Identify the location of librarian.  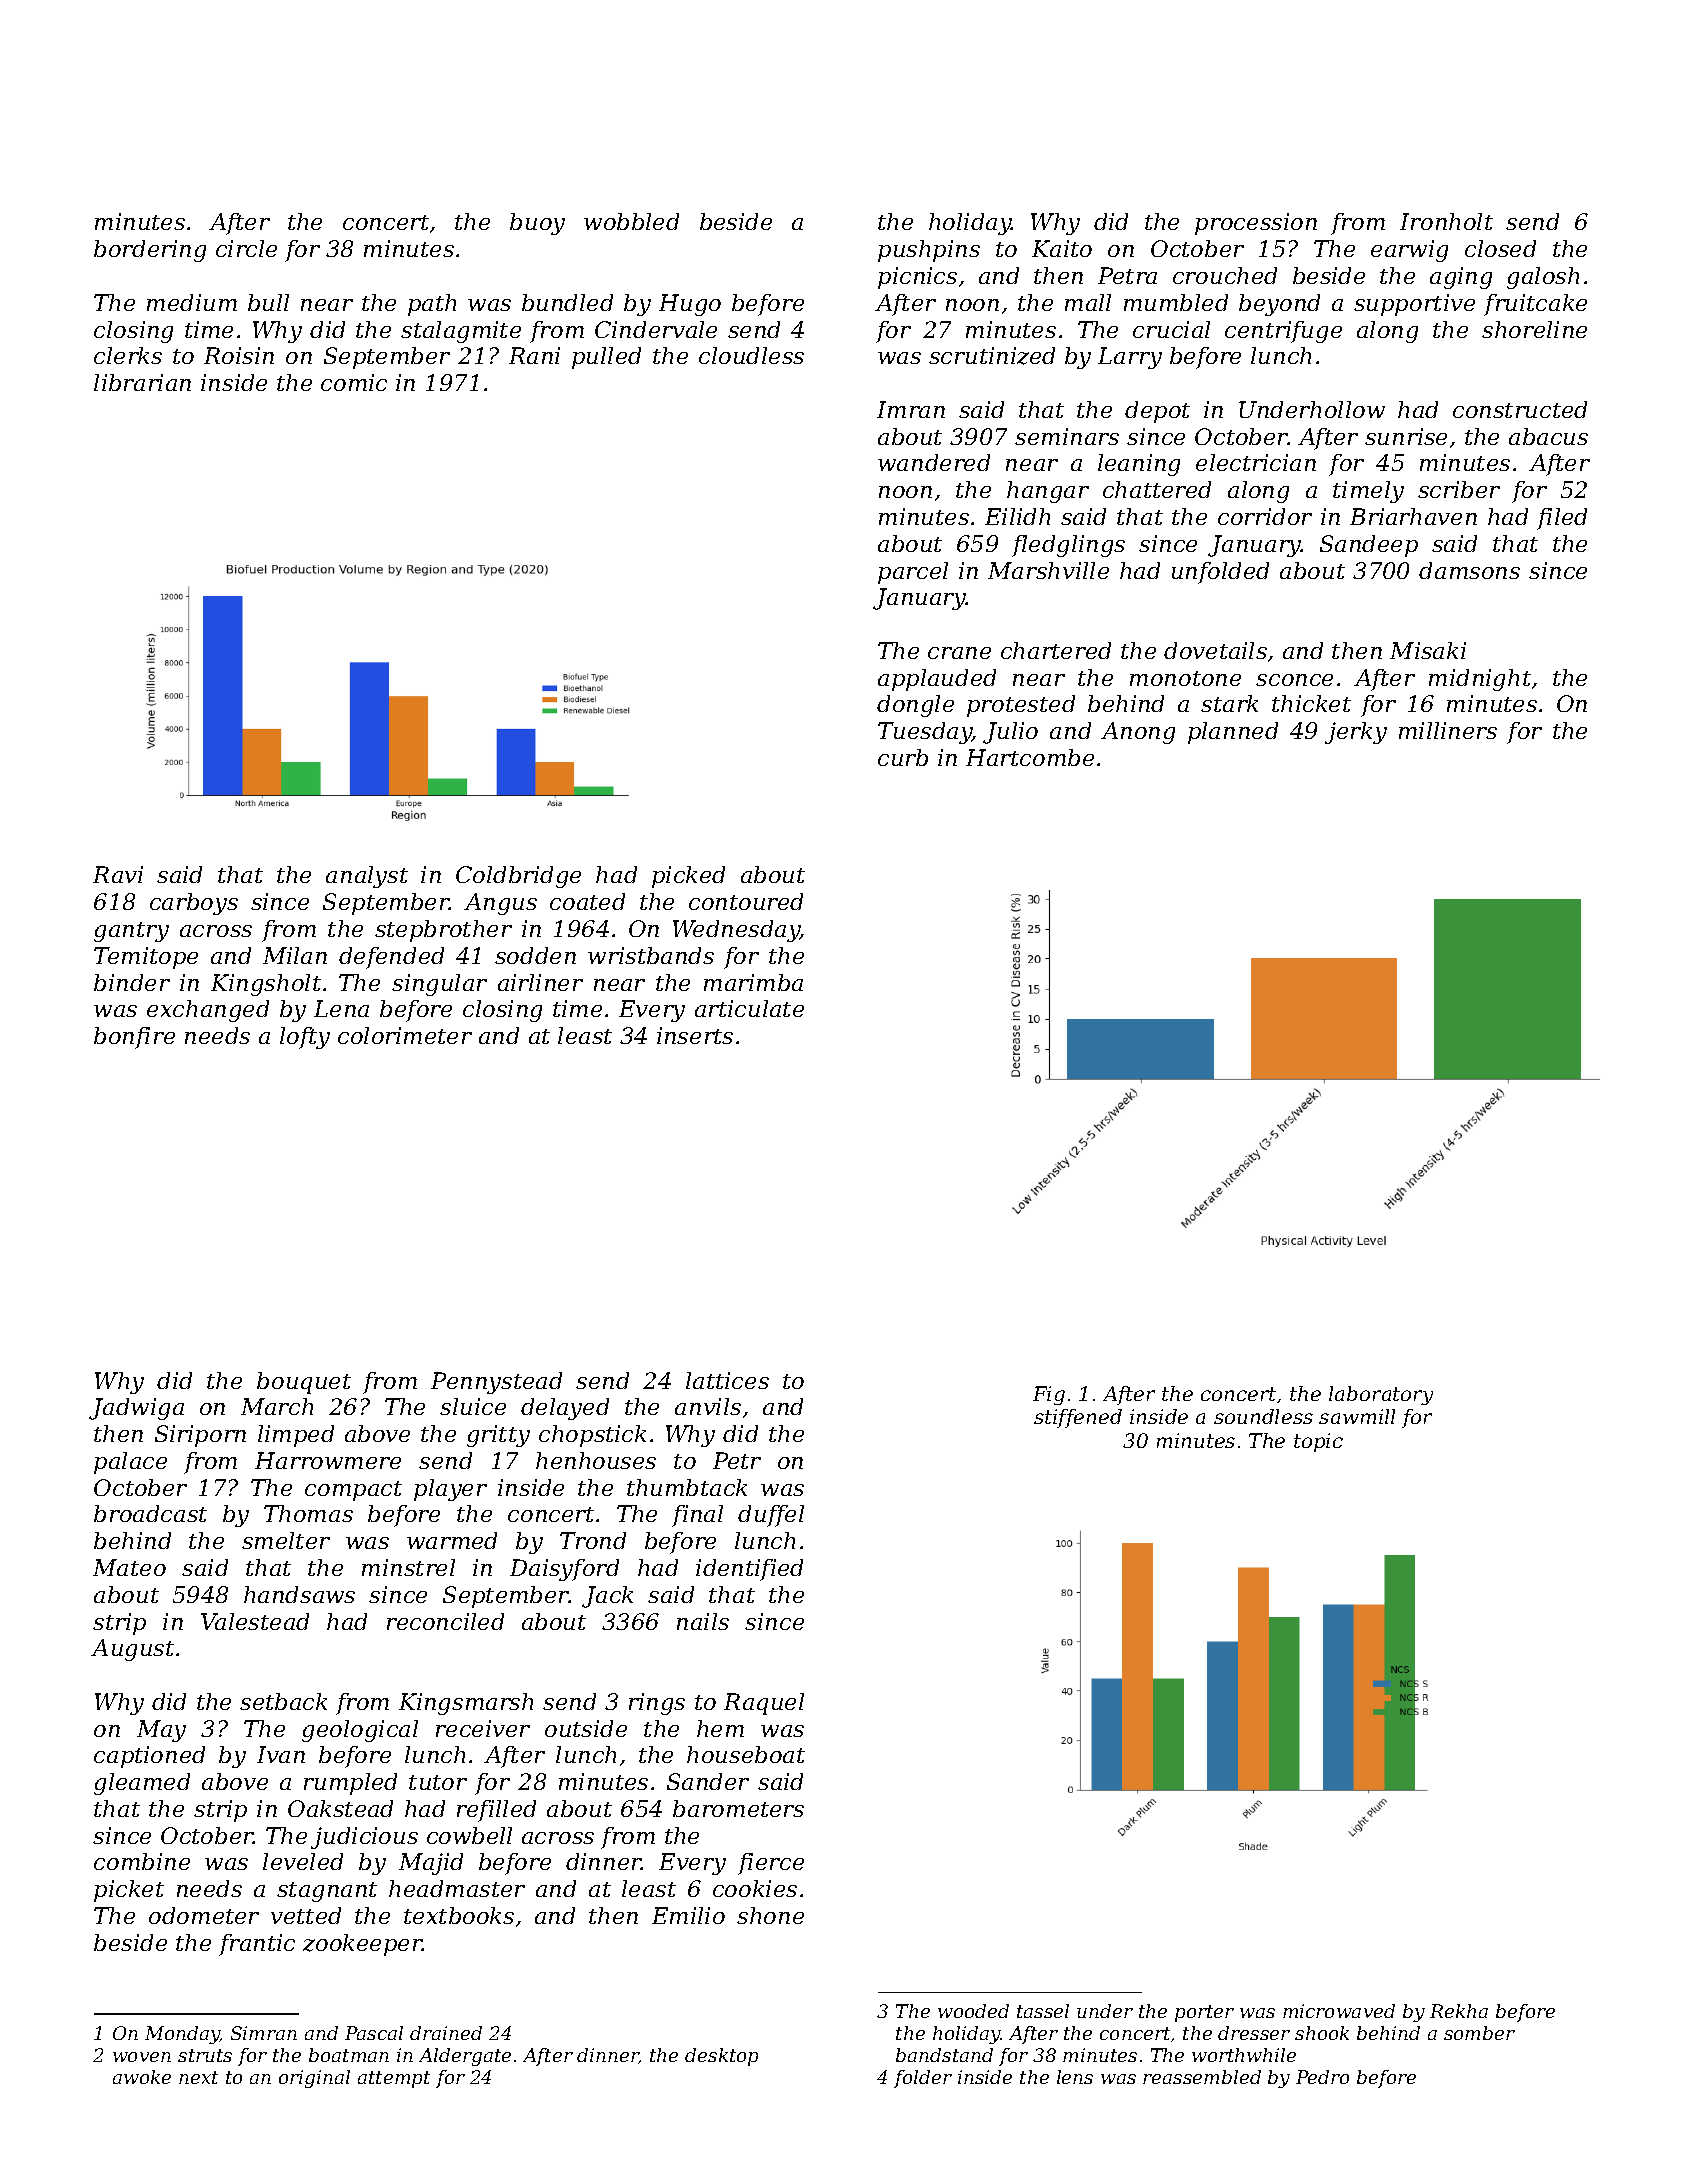
(142, 382).
